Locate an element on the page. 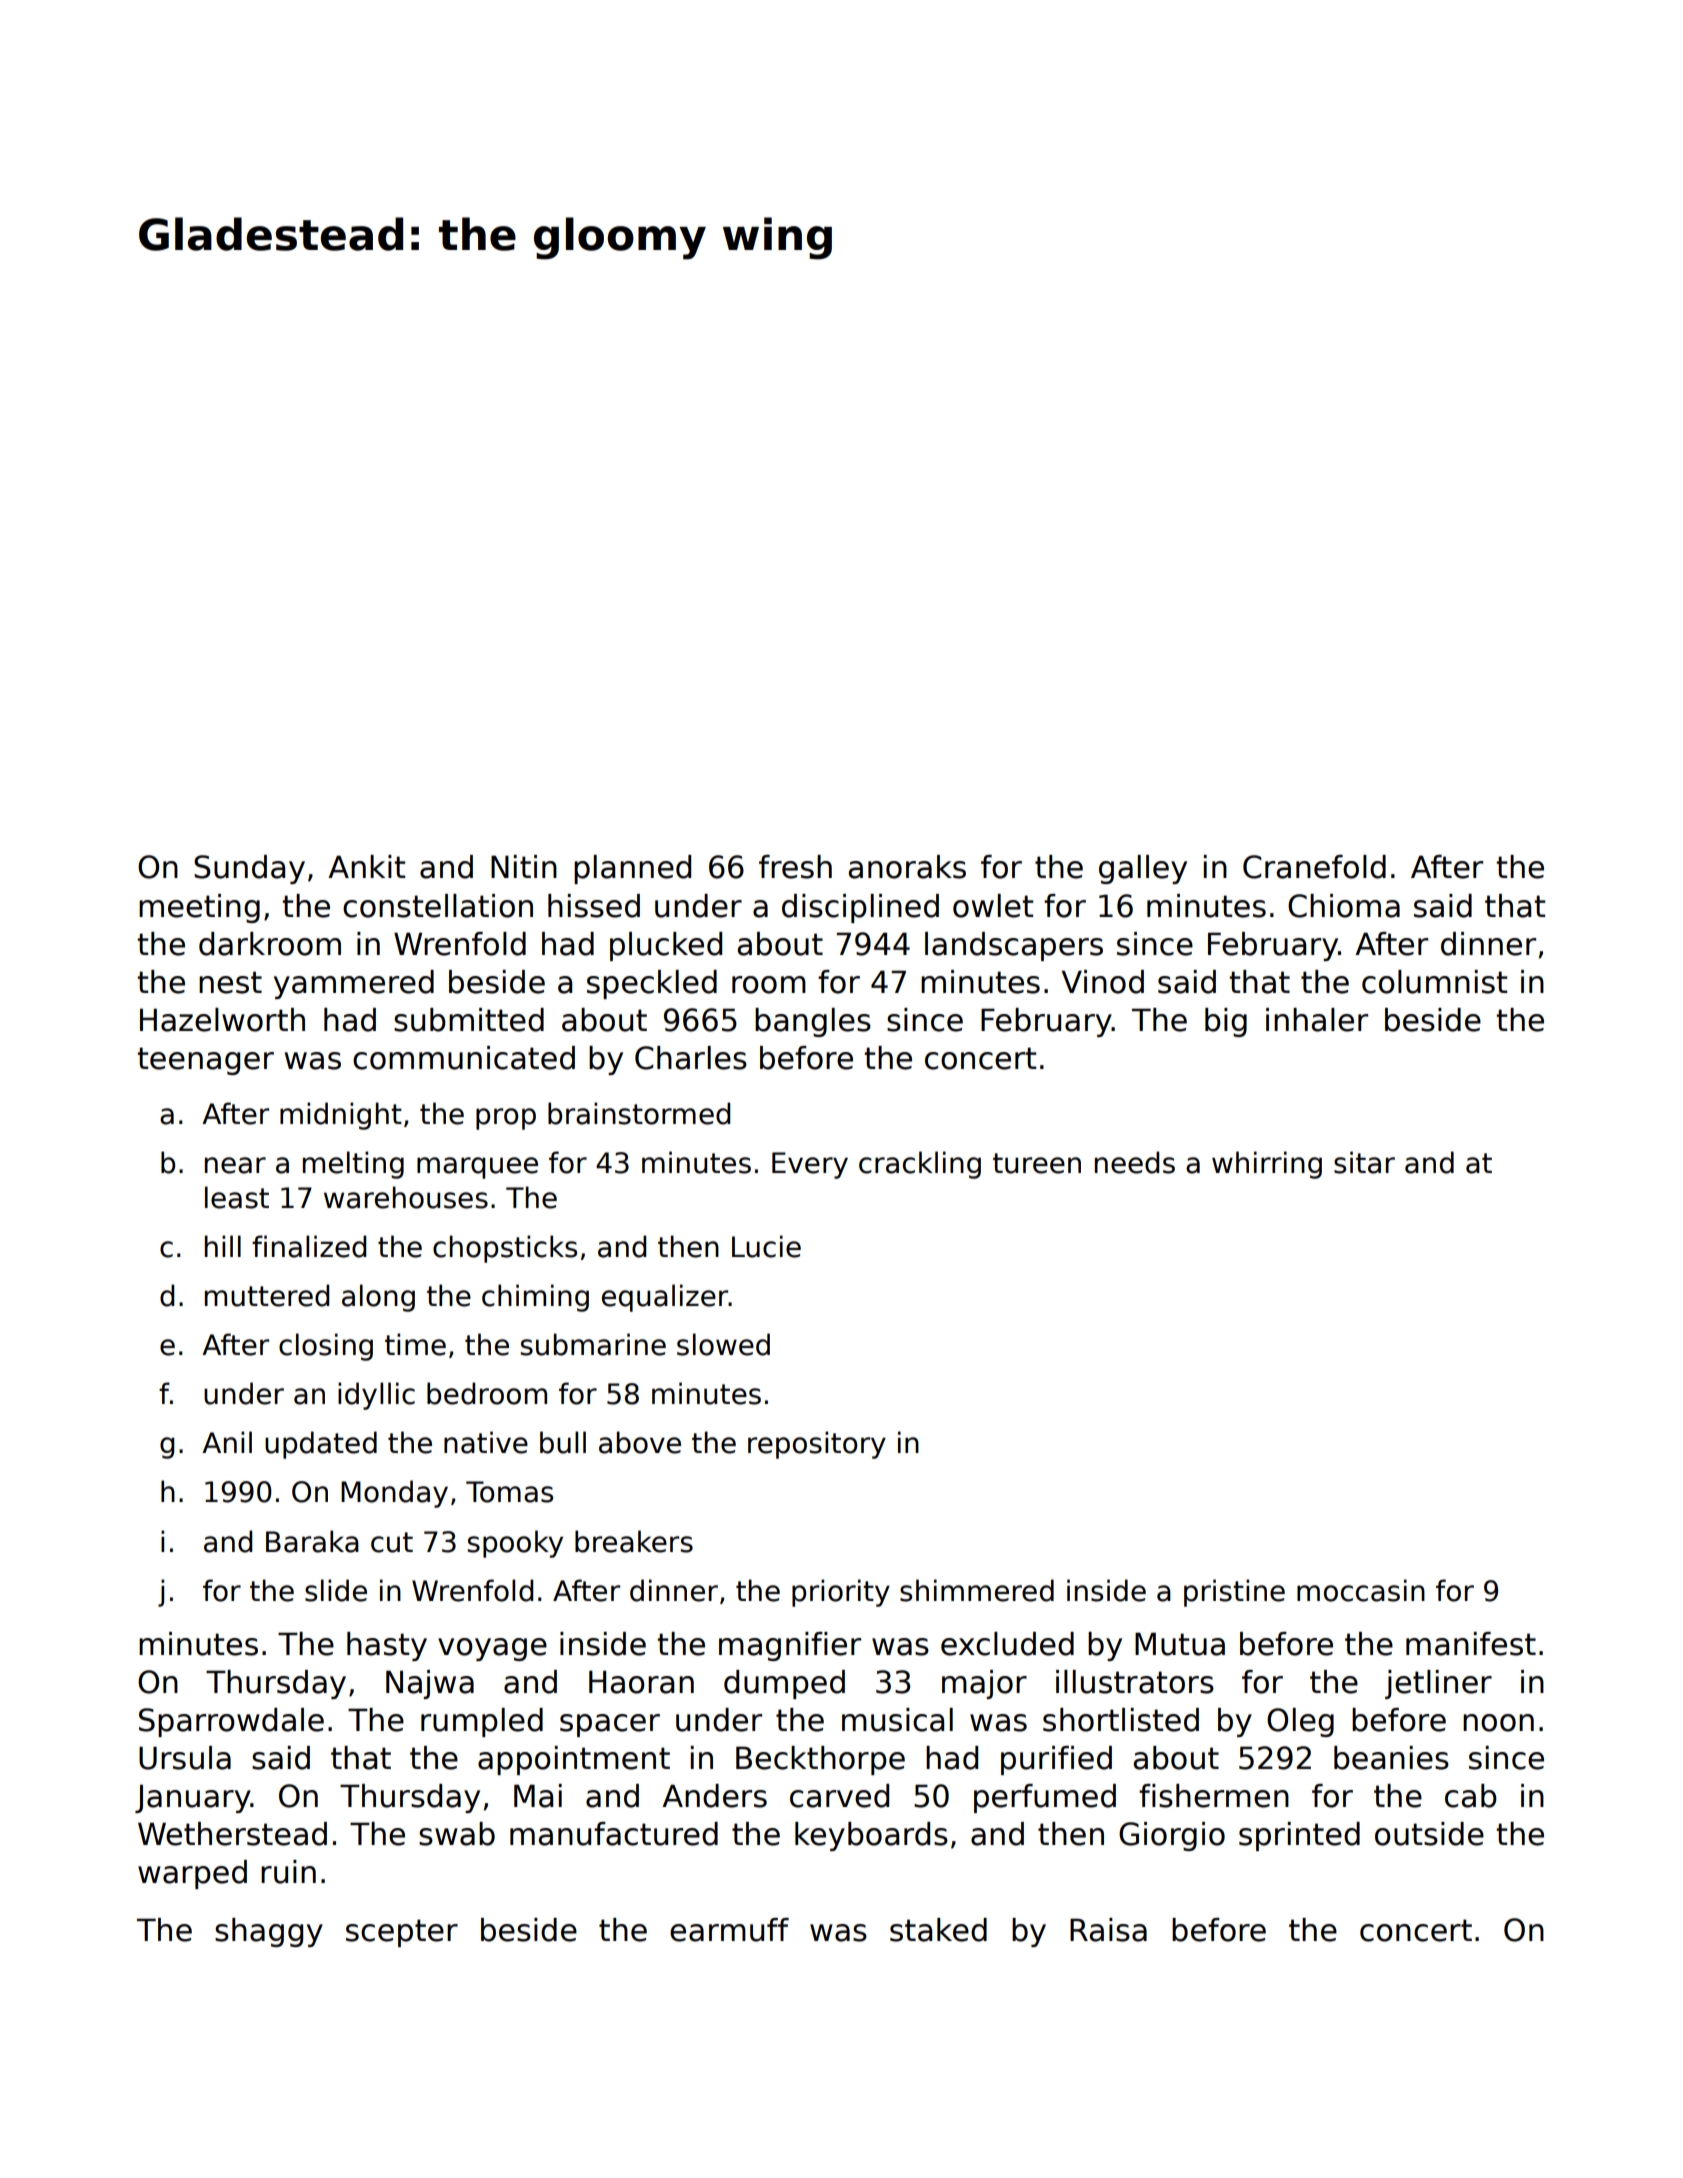 This document has height=2178, width=1683. galley is located at coordinates (1143, 869).
